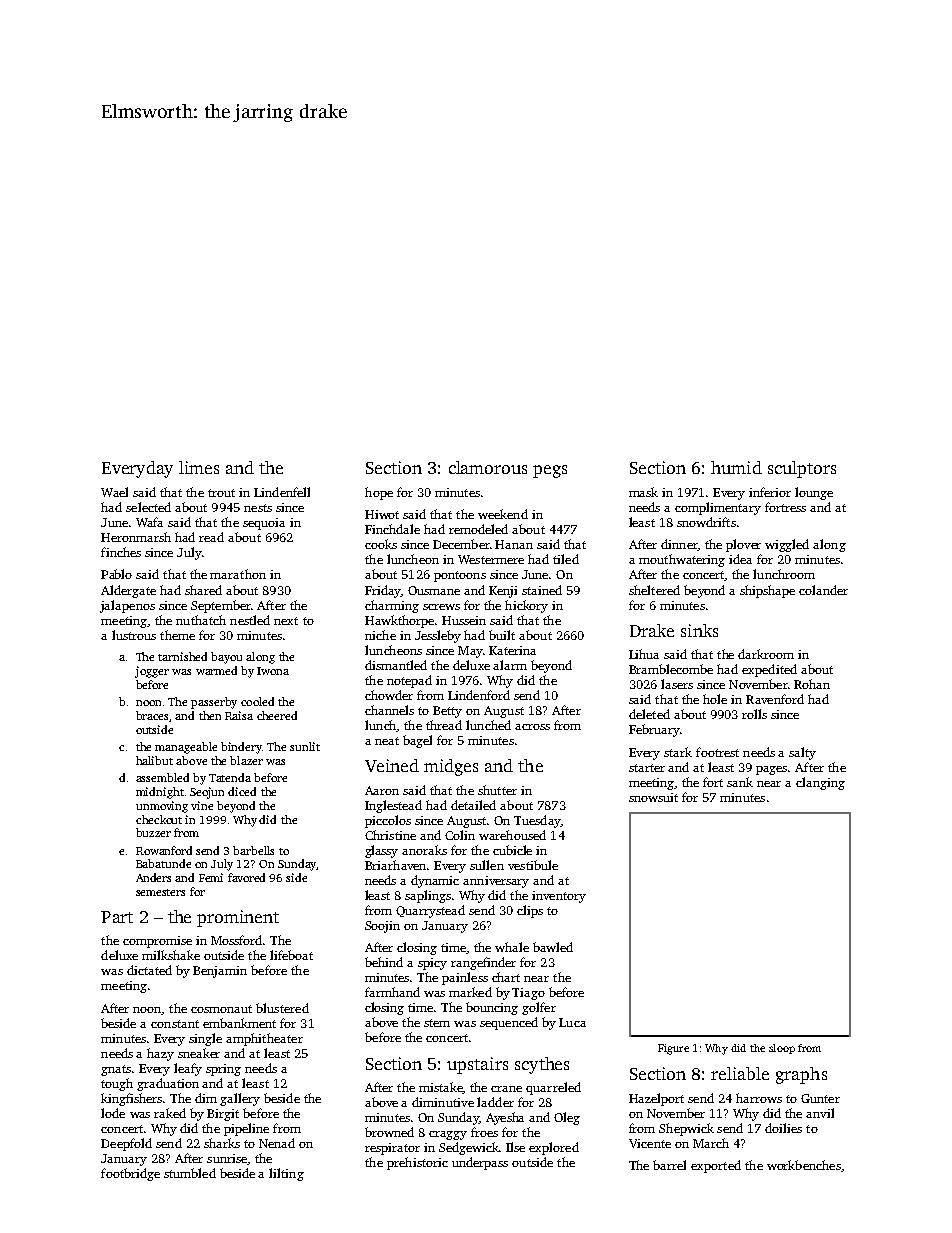  Describe the element at coordinates (736, 467) in the screenshot. I see `humid` at that location.
